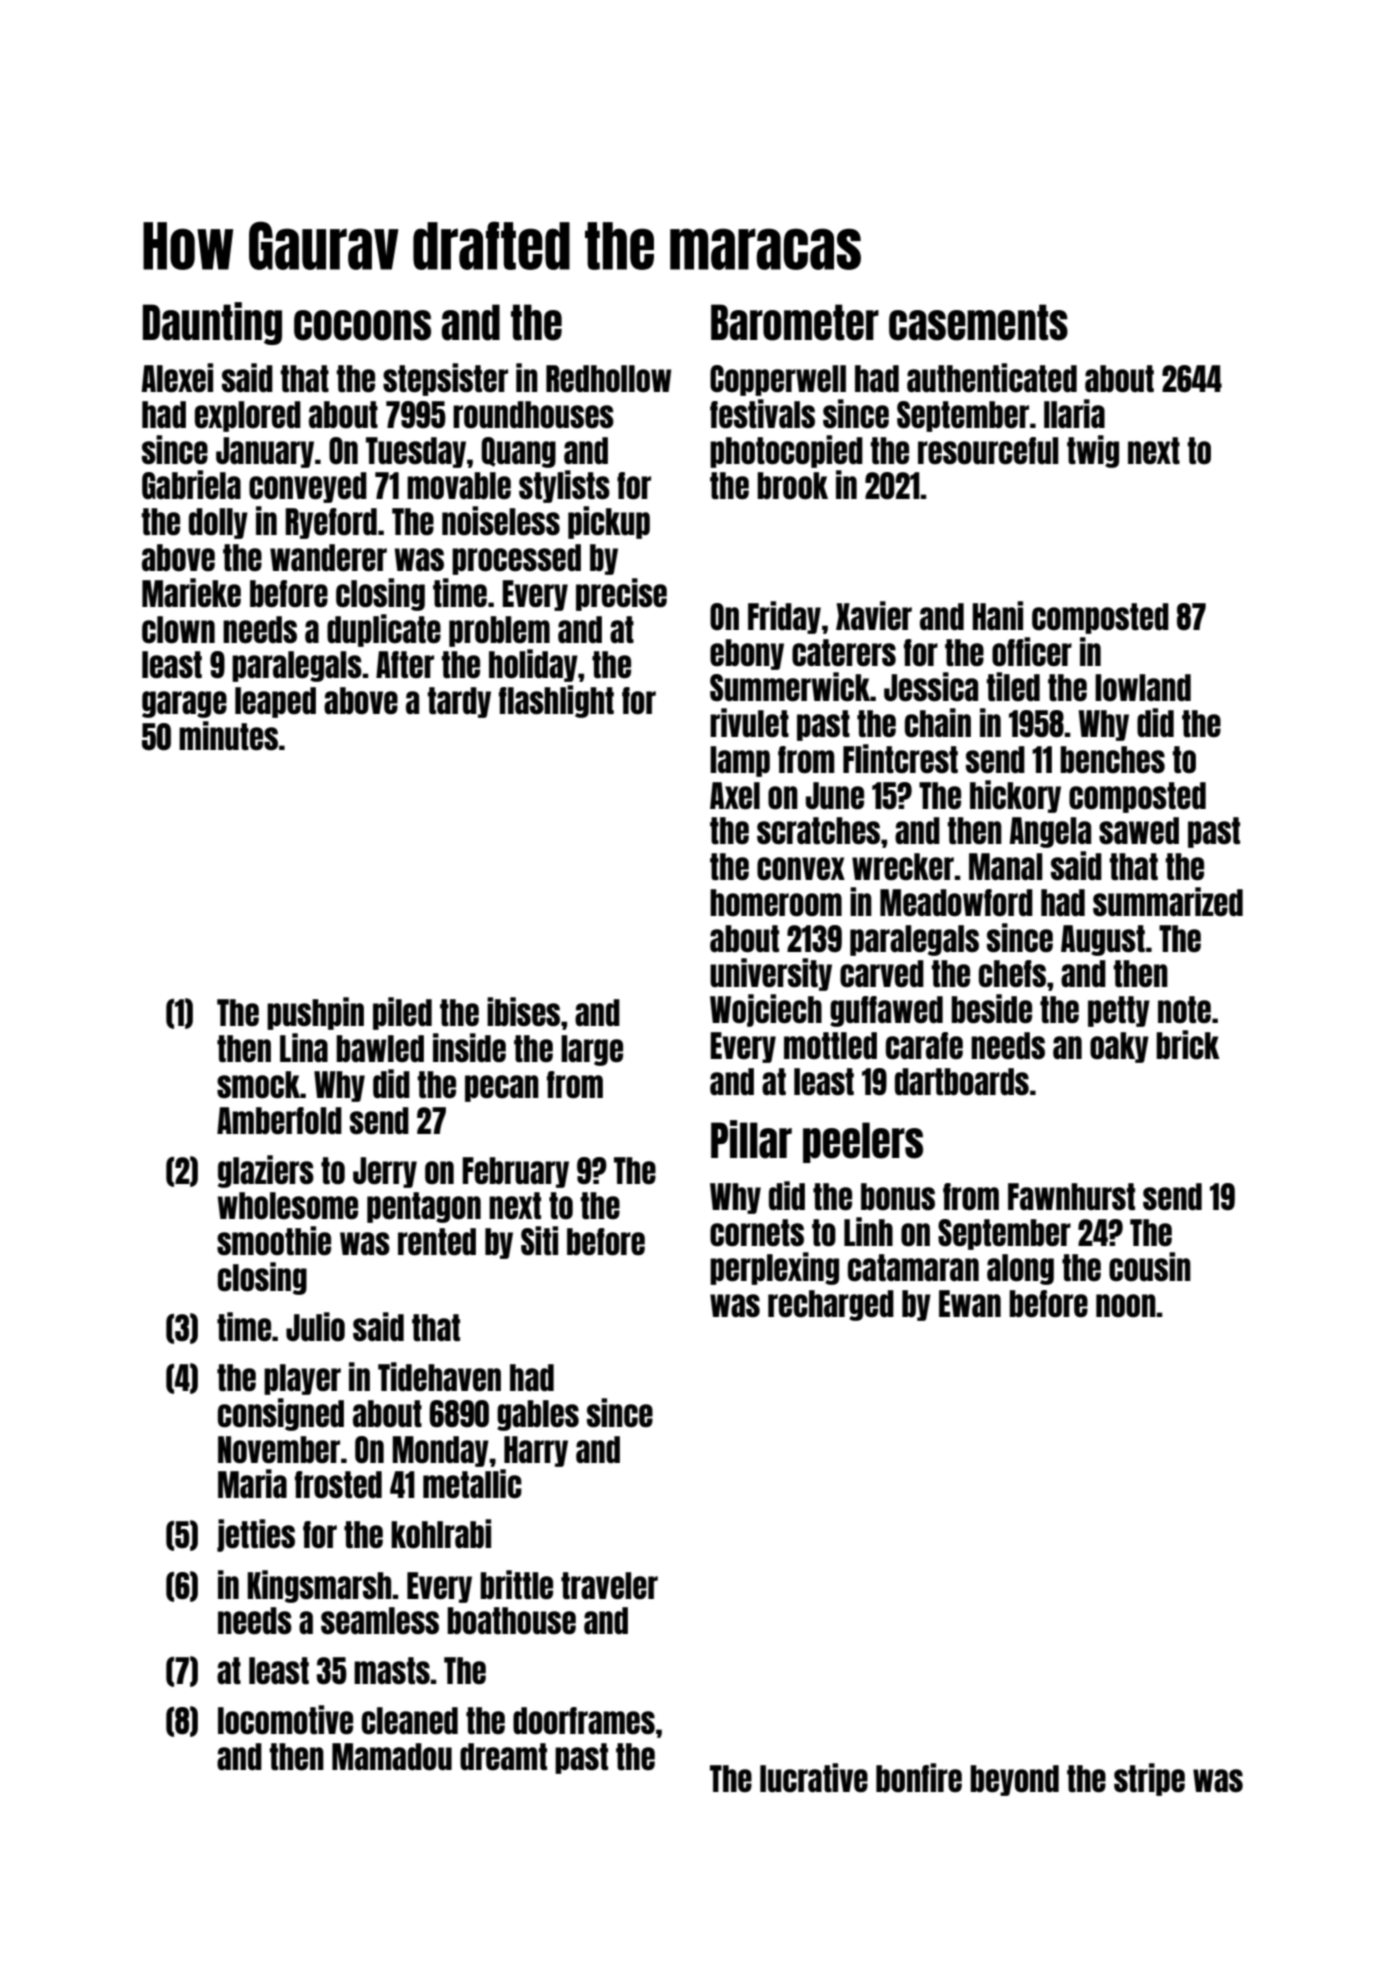 This document has height=1969, width=1386. What do you see at coordinates (592, 1050) in the document?
I see `large` at bounding box center [592, 1050].
